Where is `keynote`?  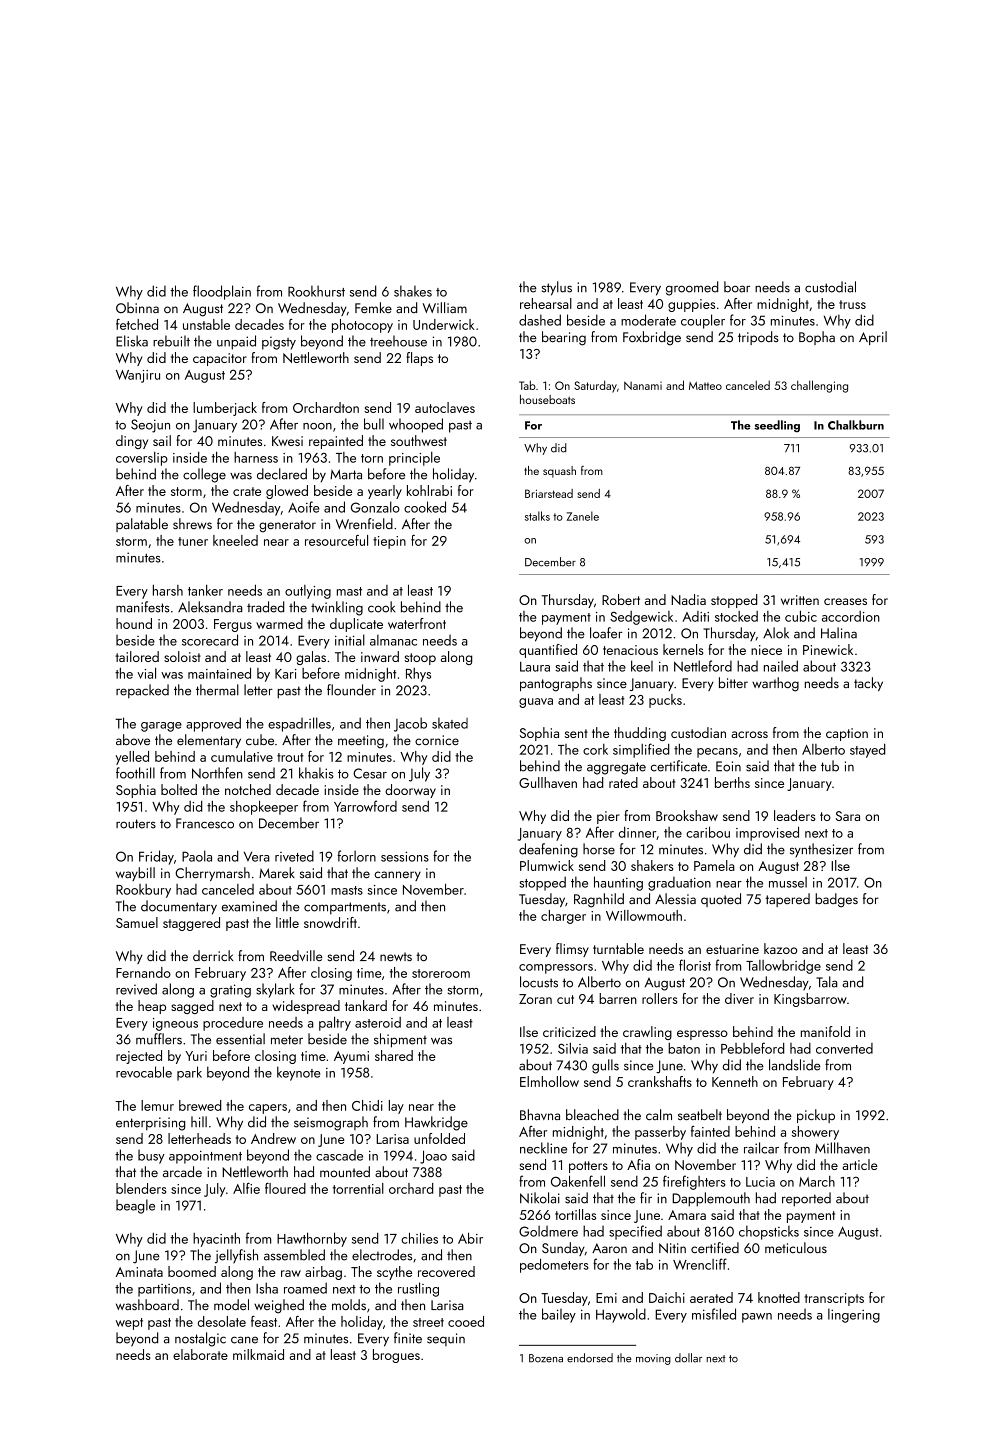
keynote is located at coordinates (298, 1073).
